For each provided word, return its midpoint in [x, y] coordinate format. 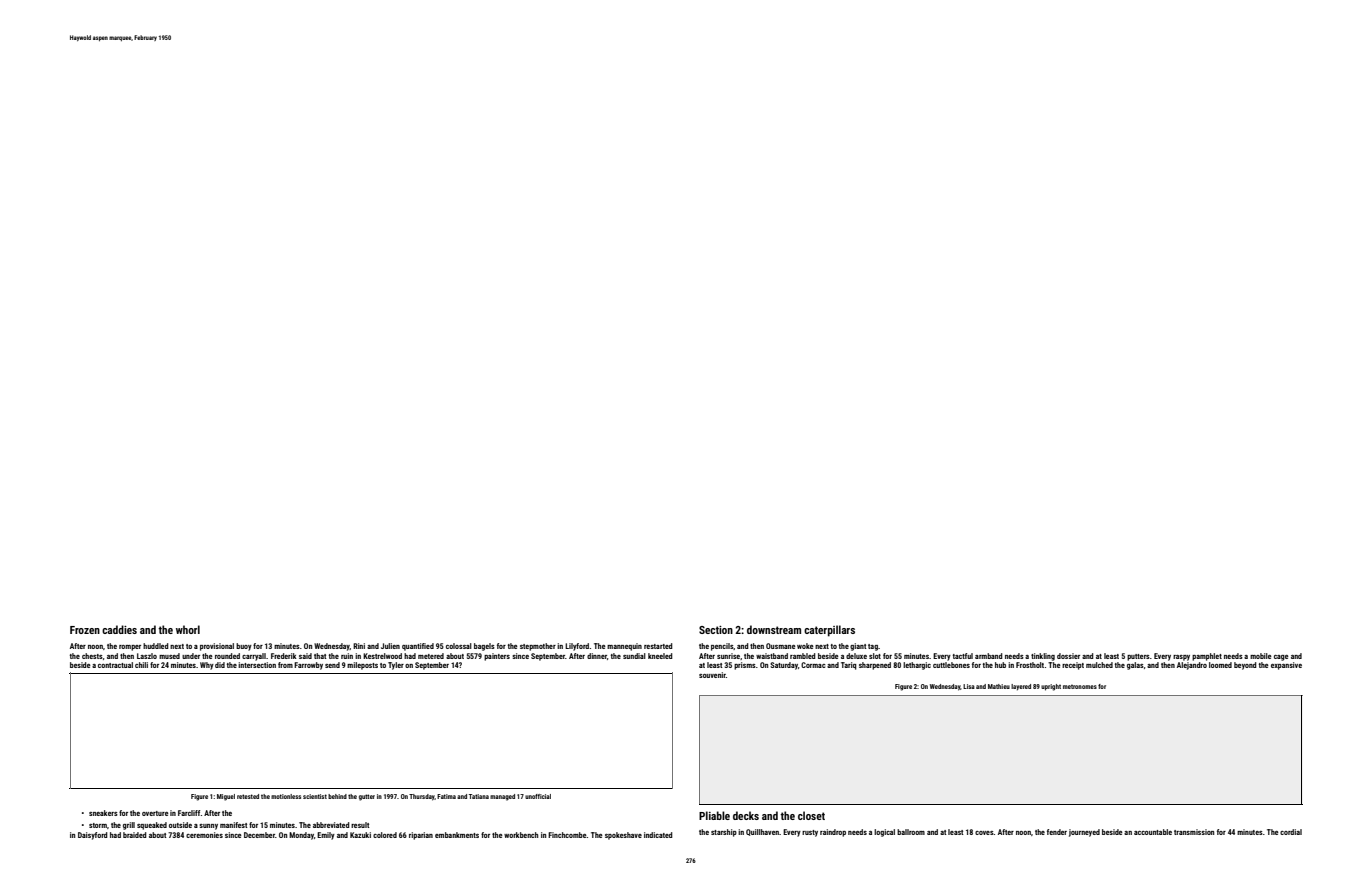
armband [989, 656]
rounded [227, 656]
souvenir [712, 675]
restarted [658, 646]
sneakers [103, 813]
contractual [115, 665]
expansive [1286, 666]
